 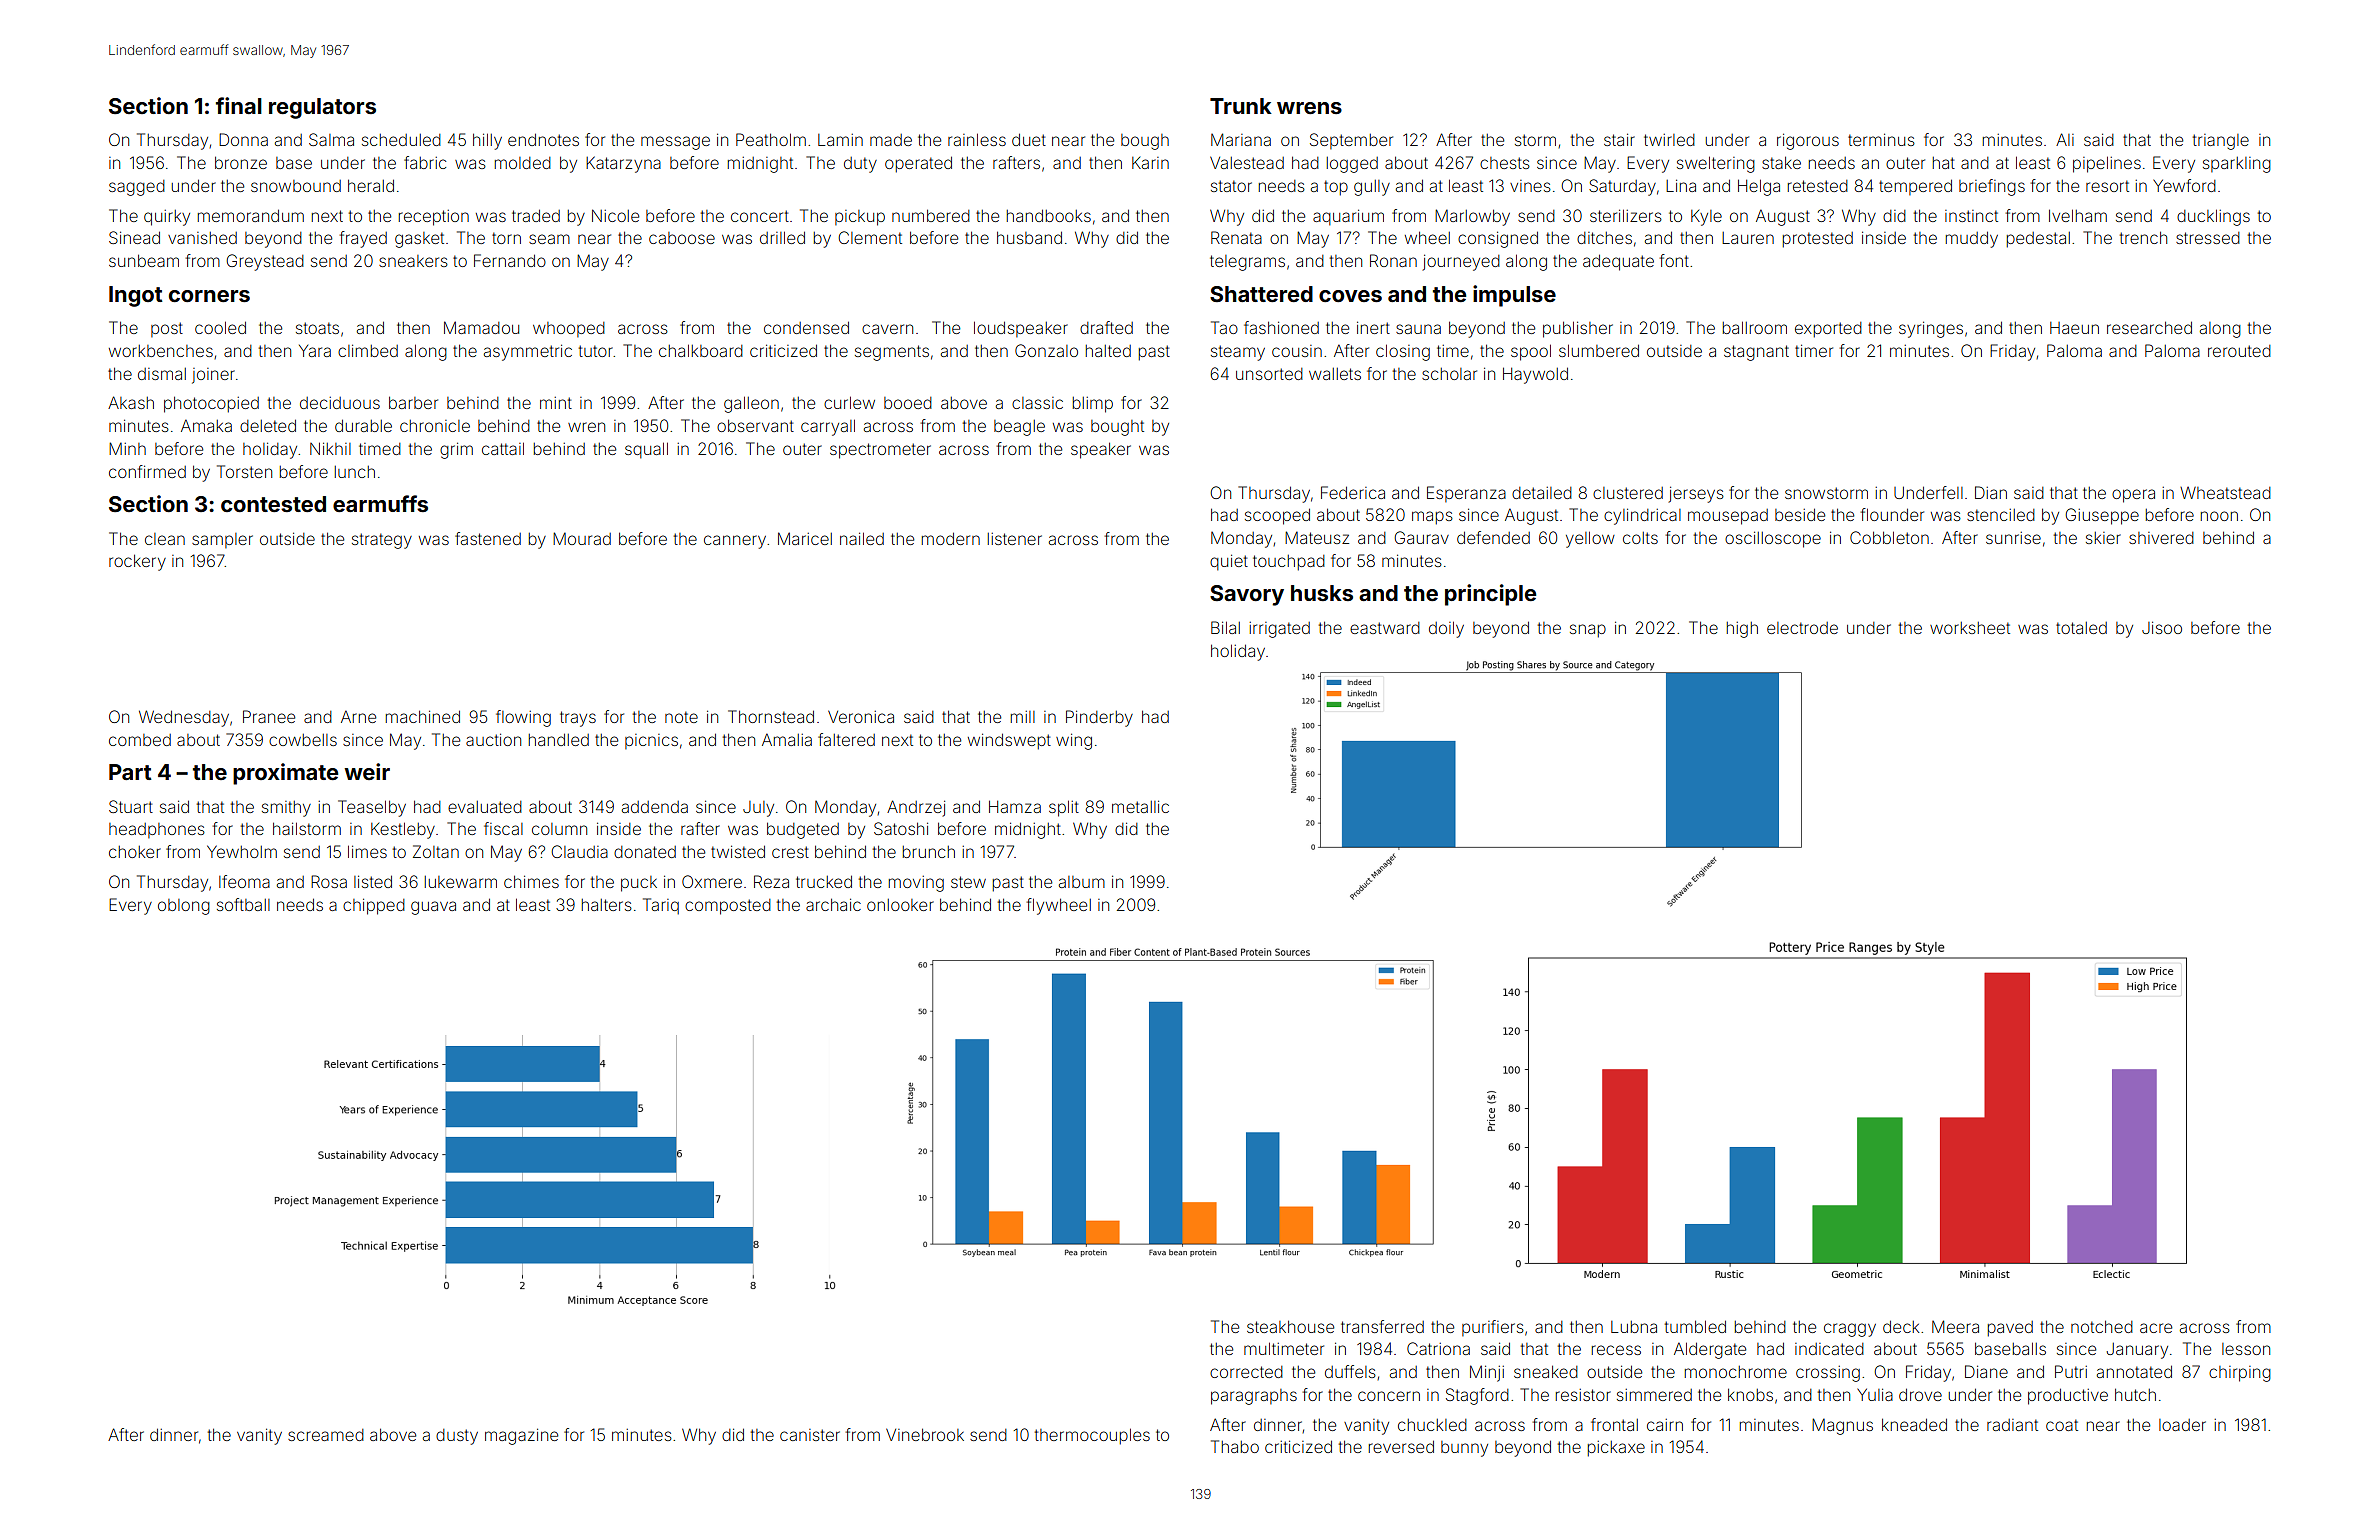 What do you see at coordinates (1588, 631) in the screenshot?
I see `snap` at bounding box center [1588, 631].
